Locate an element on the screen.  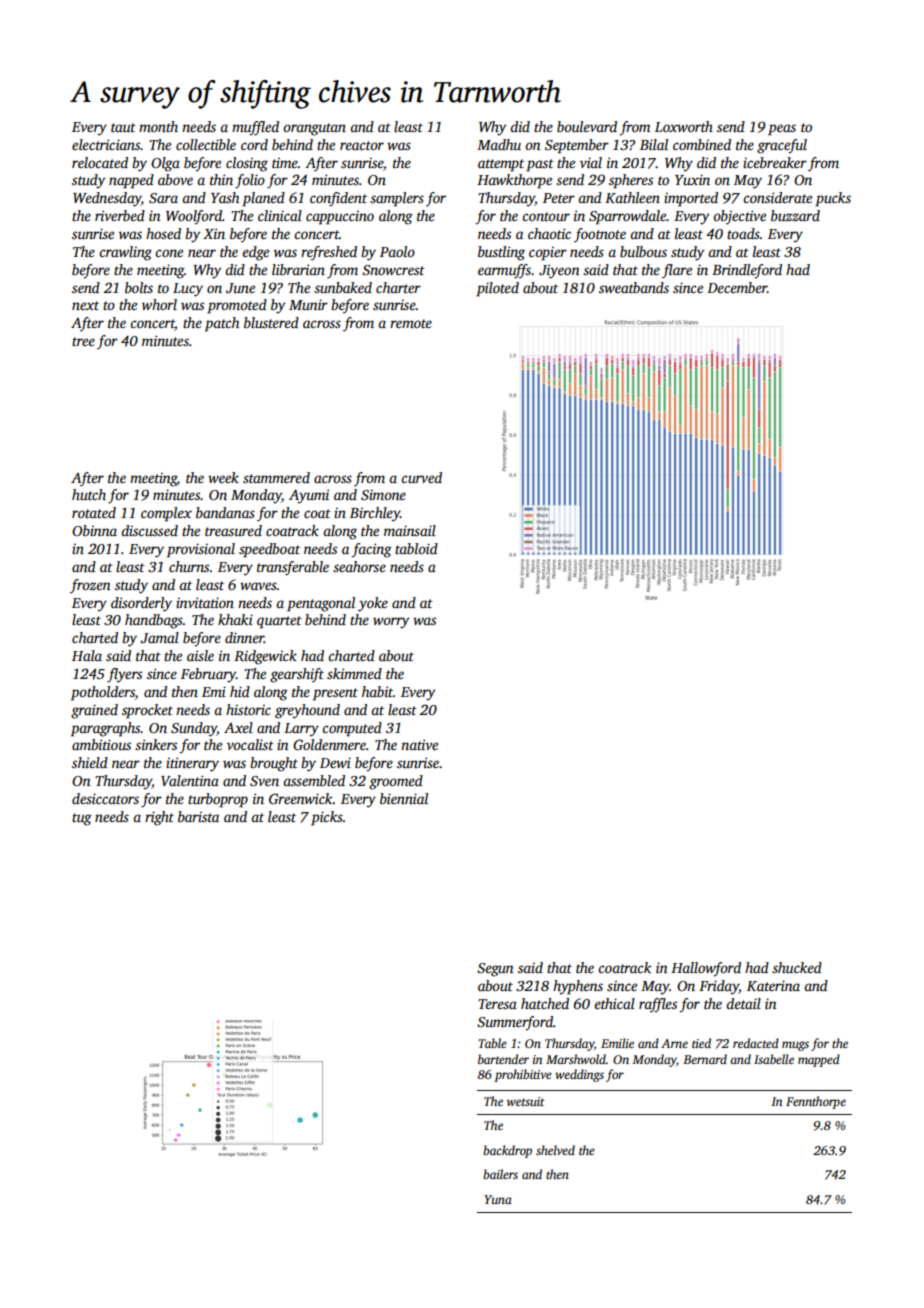
worry is located at coordinates (391, 623).
